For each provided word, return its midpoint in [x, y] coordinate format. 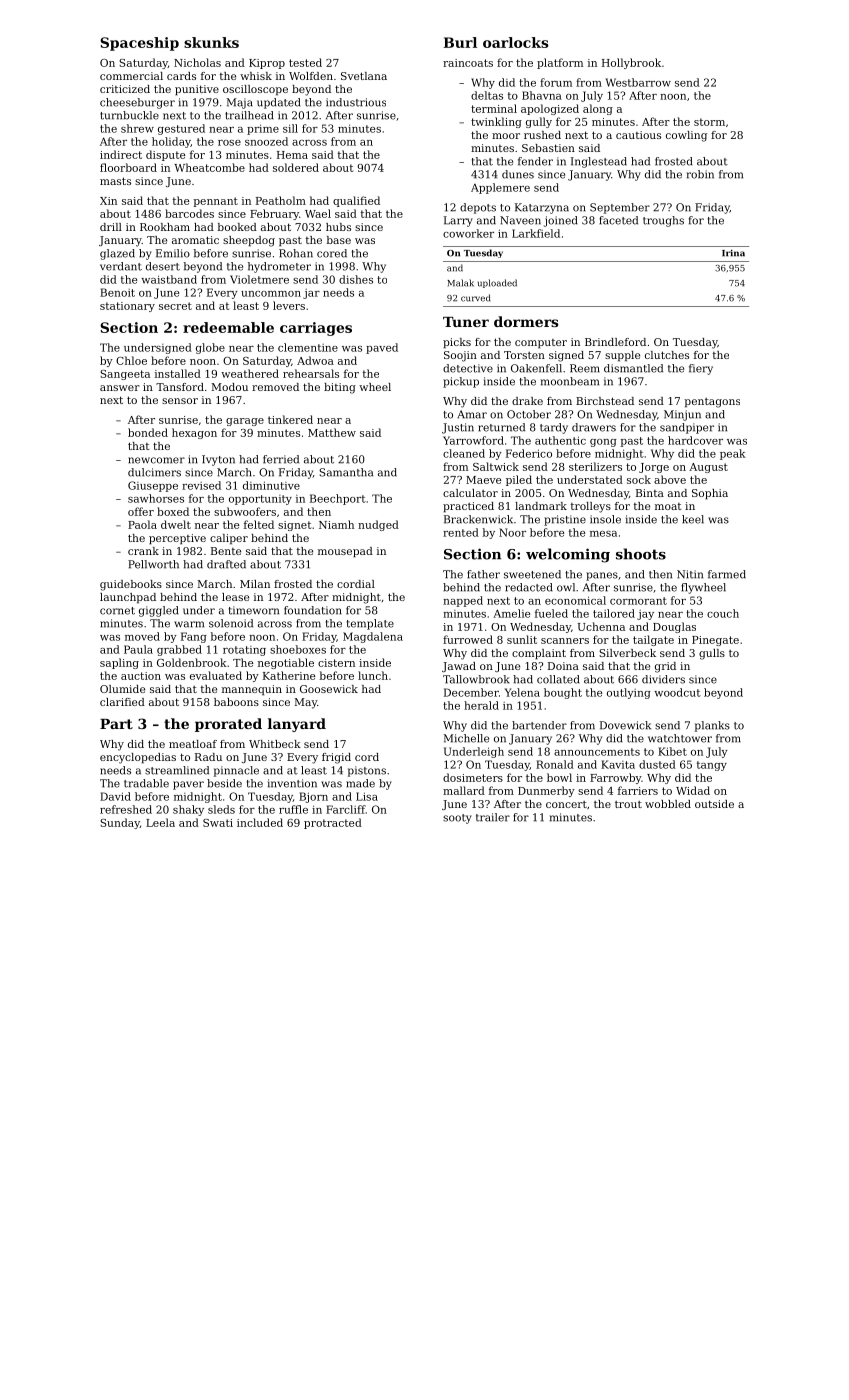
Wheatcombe [209, 167]
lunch [373, 675]
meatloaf [193, 744]
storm [709, 122]
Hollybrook [631, 63]
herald [481, 705]
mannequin [252, 690]
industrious [356, 102]
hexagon [194, 433]
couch [723, 613]
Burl [460, 42]
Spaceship [139, 44]
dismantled [633, 368]
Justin [458, 428]
